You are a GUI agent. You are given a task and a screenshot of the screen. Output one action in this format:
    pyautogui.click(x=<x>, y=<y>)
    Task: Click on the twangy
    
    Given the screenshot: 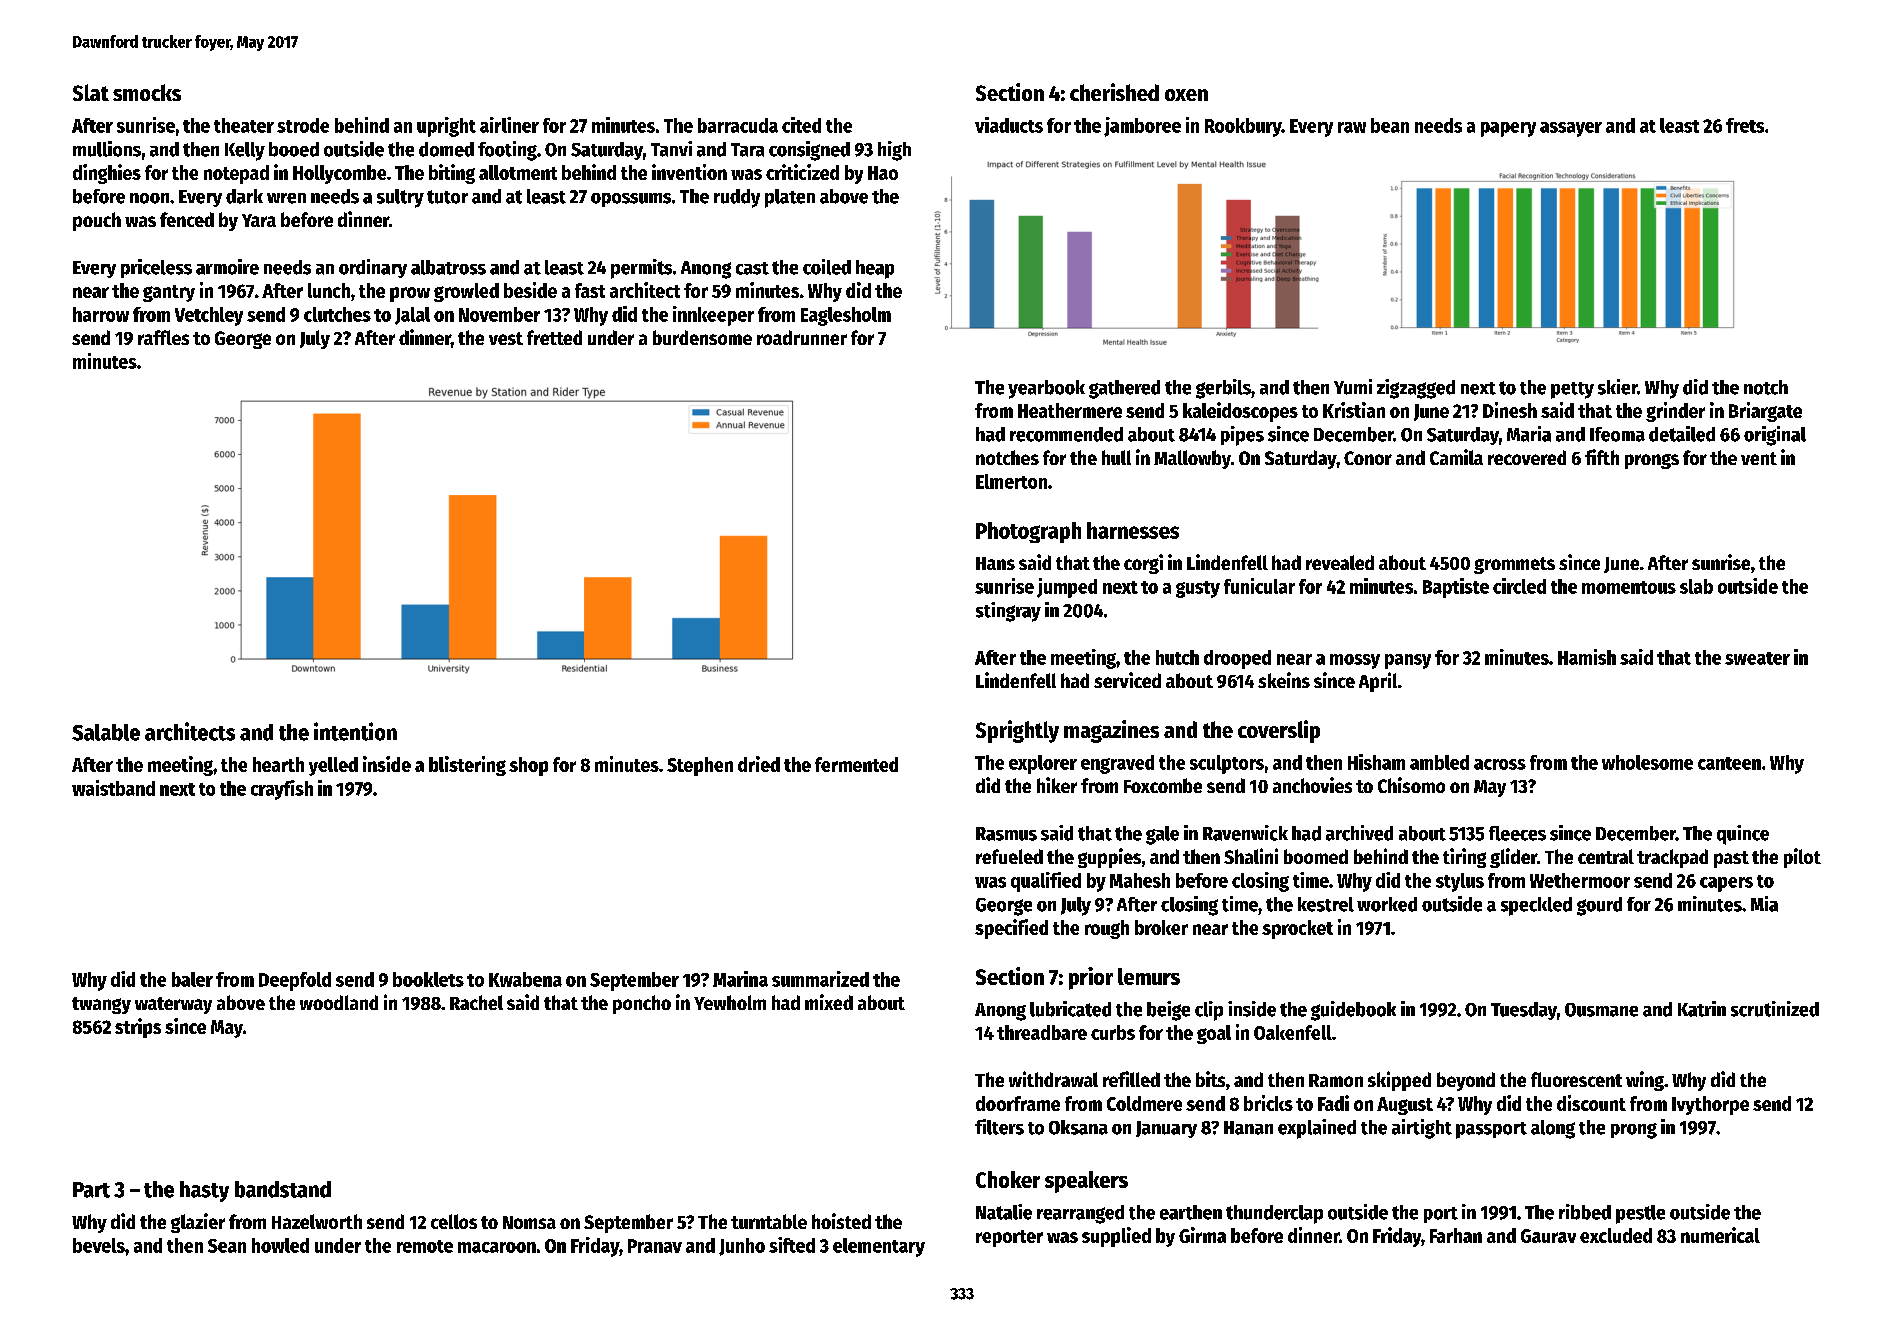 What is the action you would take?
    pyautogui.click(x=101, y=1005)
